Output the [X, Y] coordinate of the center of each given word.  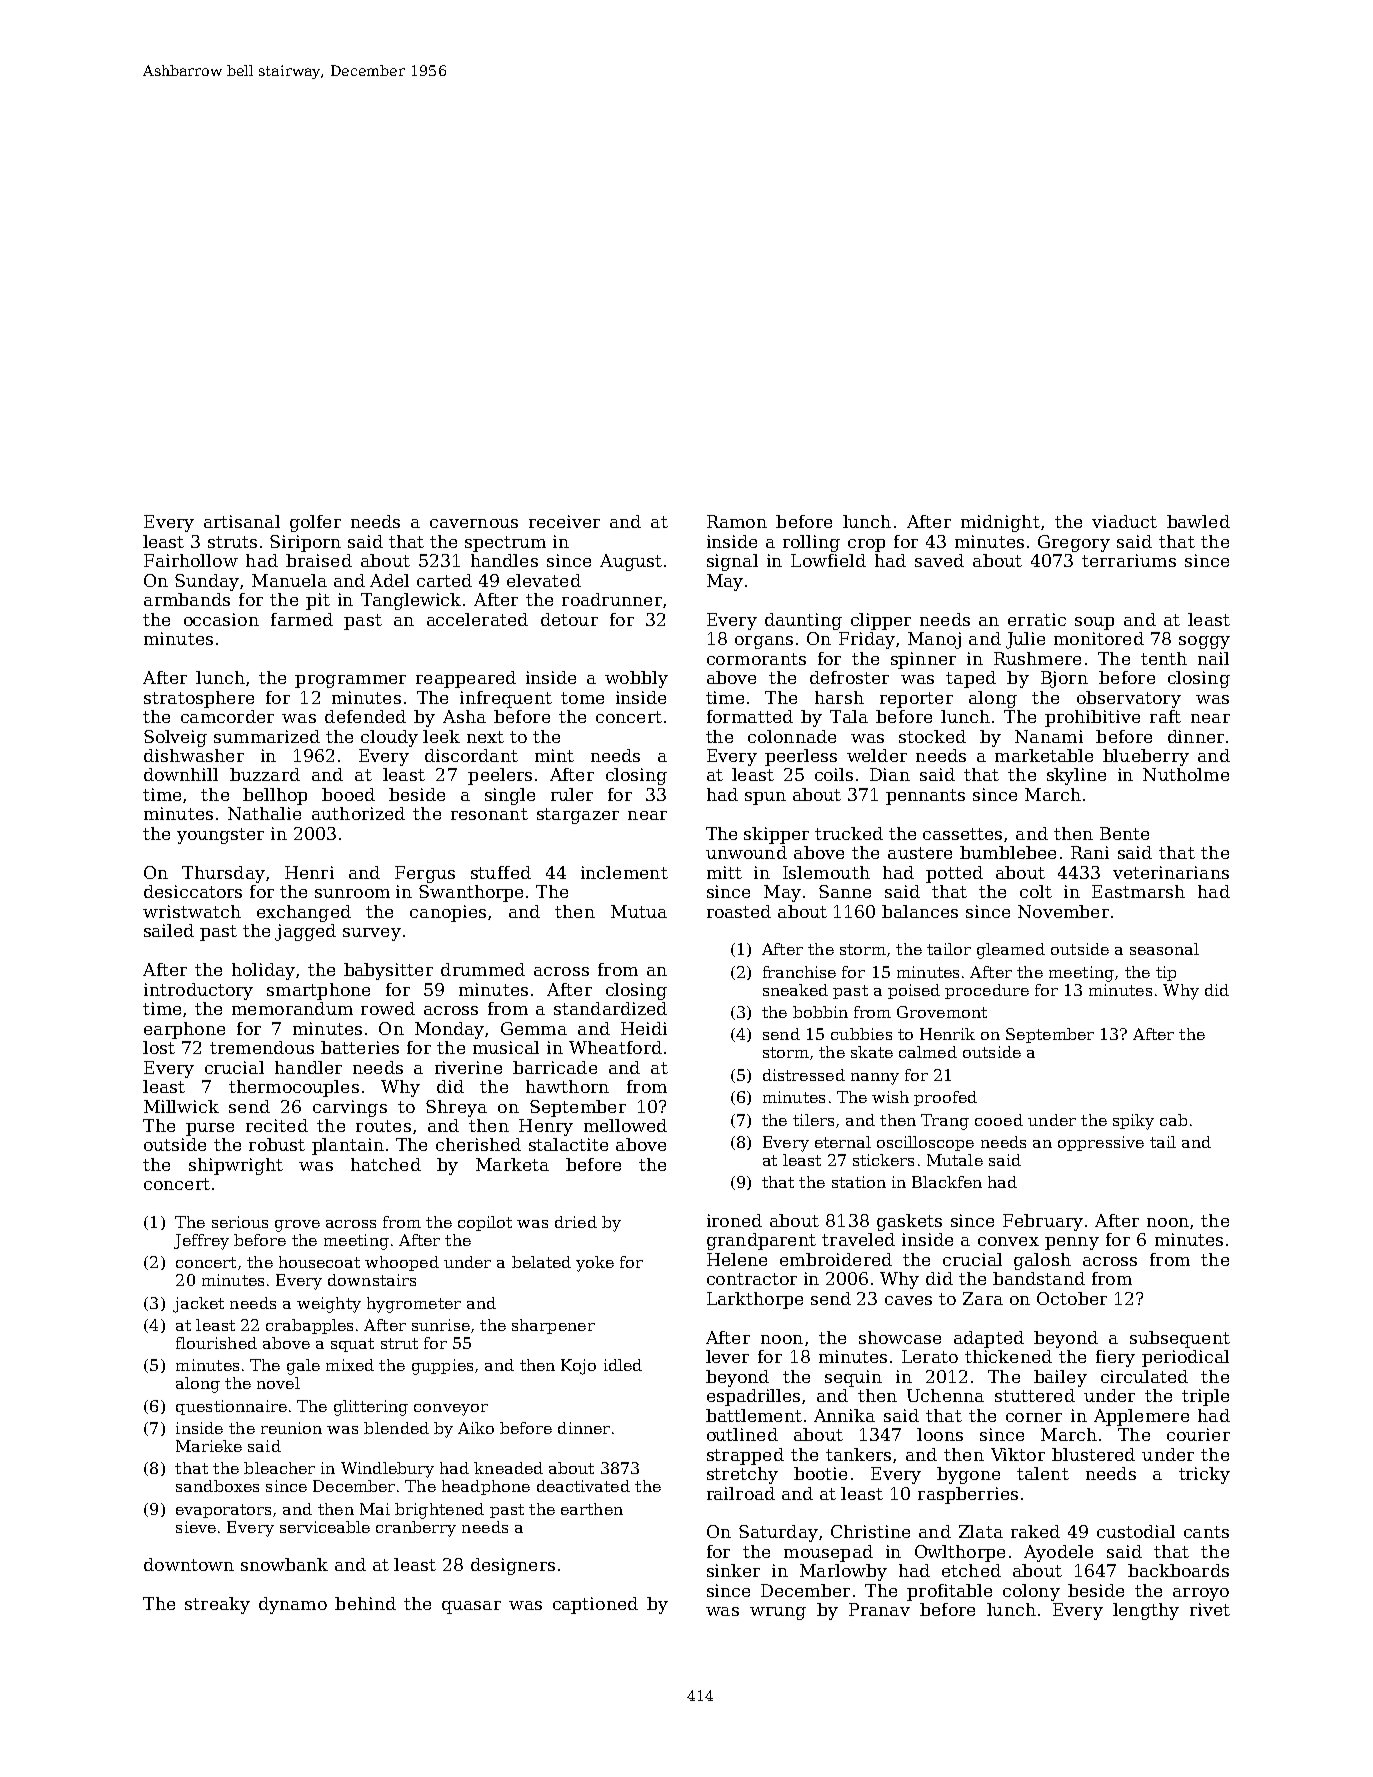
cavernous [474, 523]
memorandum [292, 1008]
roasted [739, 911]
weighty [329, 1305]
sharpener [553, 1326]
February [1043, 1222]
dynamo [293, 1605]
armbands [187, 599]
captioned [595, 1605]
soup [1094, 623]
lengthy [1146, 1611]
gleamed [1011, 951]
